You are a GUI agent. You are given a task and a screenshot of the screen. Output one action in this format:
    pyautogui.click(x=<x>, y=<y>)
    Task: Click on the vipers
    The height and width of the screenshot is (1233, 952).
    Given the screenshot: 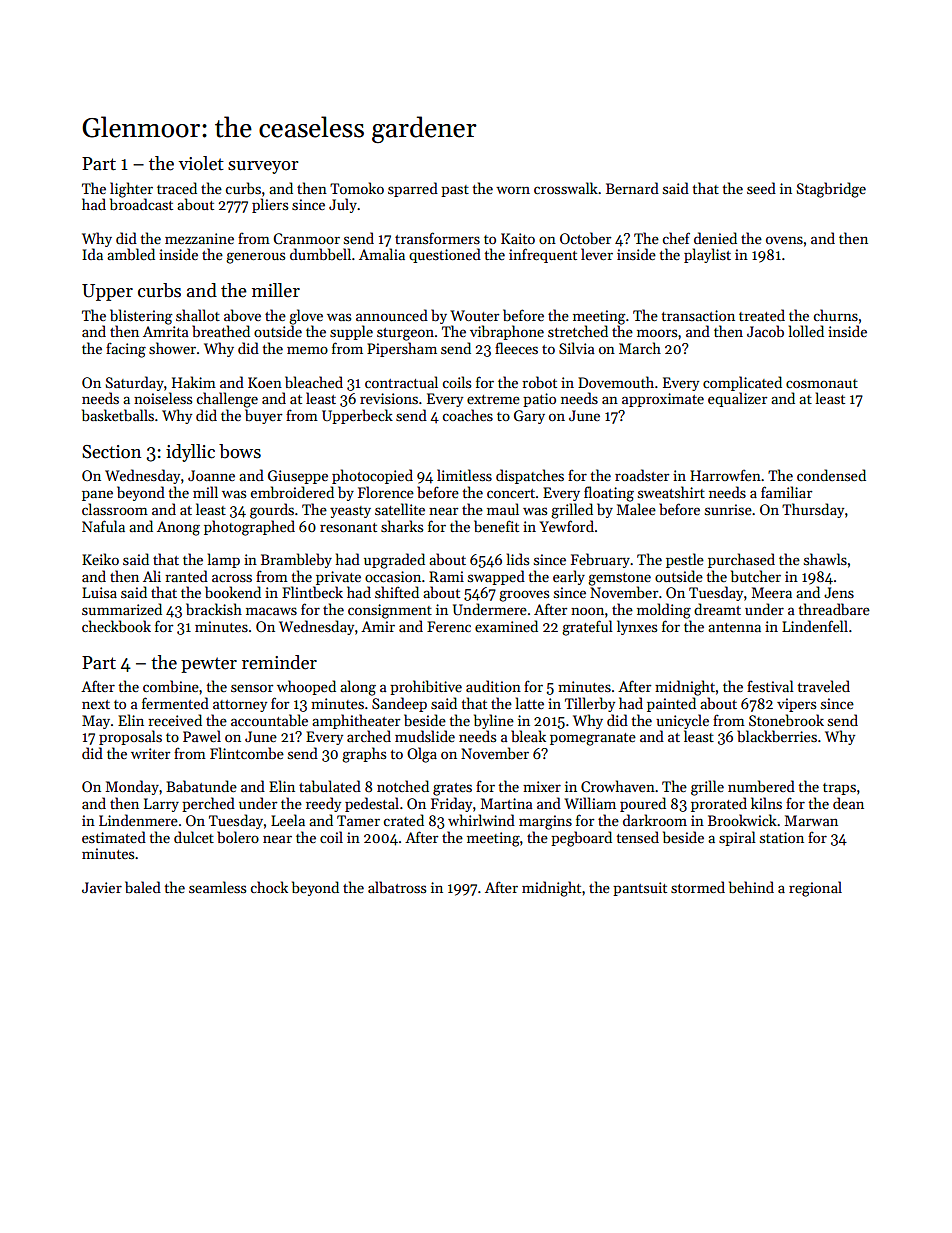 What is the action you would take?
    pyautogui.click(x=796, y=705)
